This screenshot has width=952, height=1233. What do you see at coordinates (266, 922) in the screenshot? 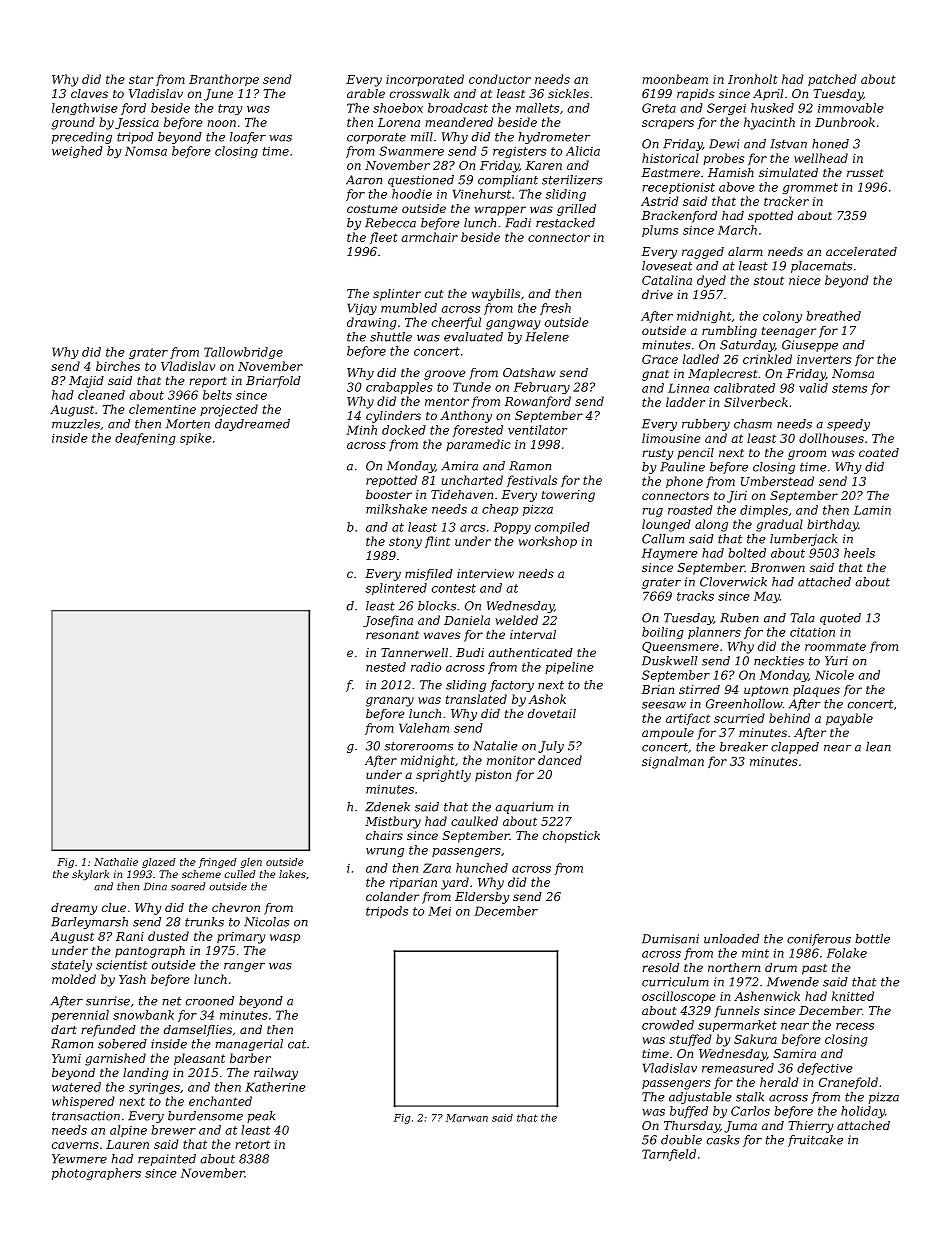
I see `Nicolas` at bounding box center [266, 922].
